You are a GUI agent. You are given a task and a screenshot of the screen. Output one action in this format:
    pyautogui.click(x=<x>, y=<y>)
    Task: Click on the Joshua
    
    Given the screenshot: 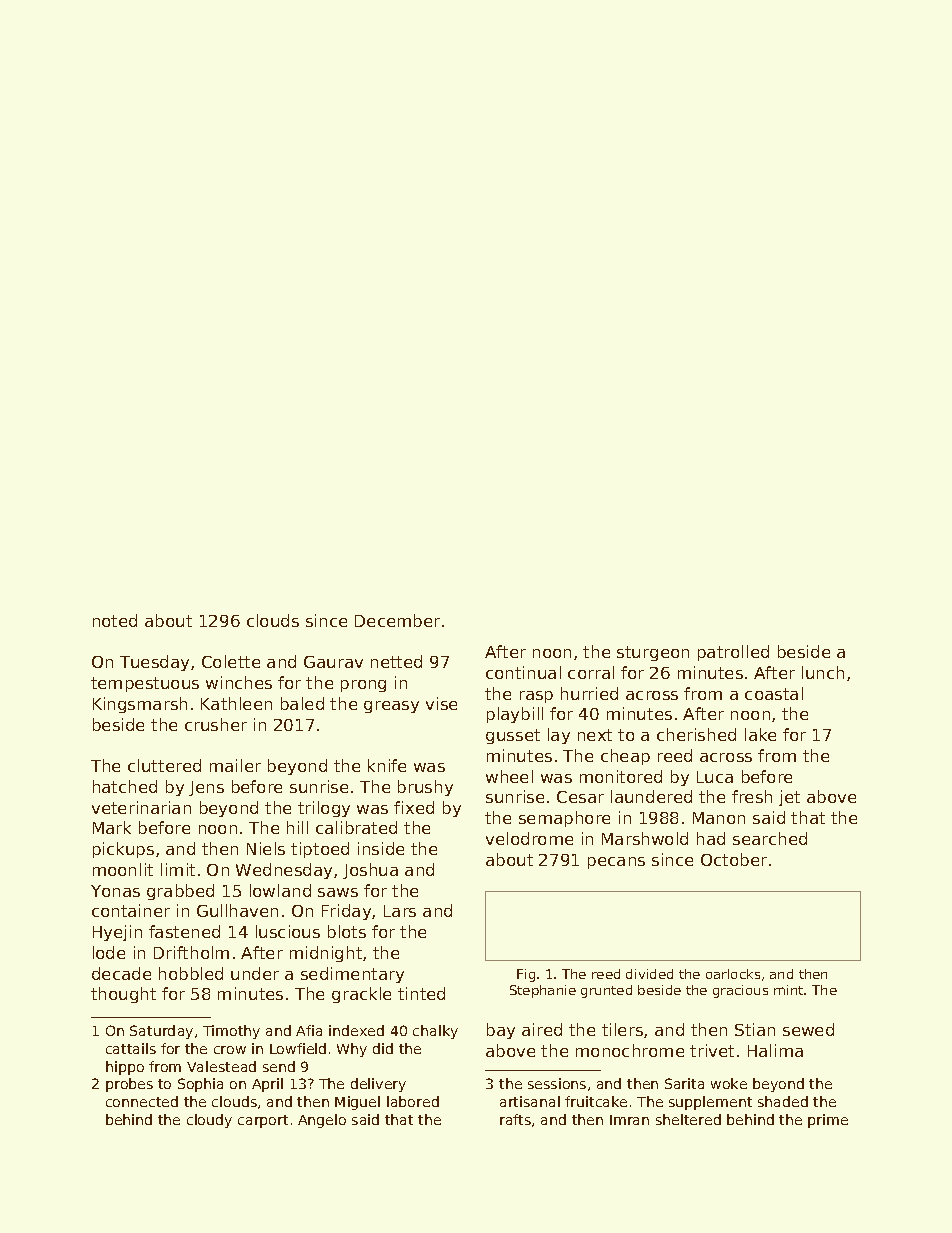 What is the action you would take?
    pyautogui.click(x=370, y=871)
